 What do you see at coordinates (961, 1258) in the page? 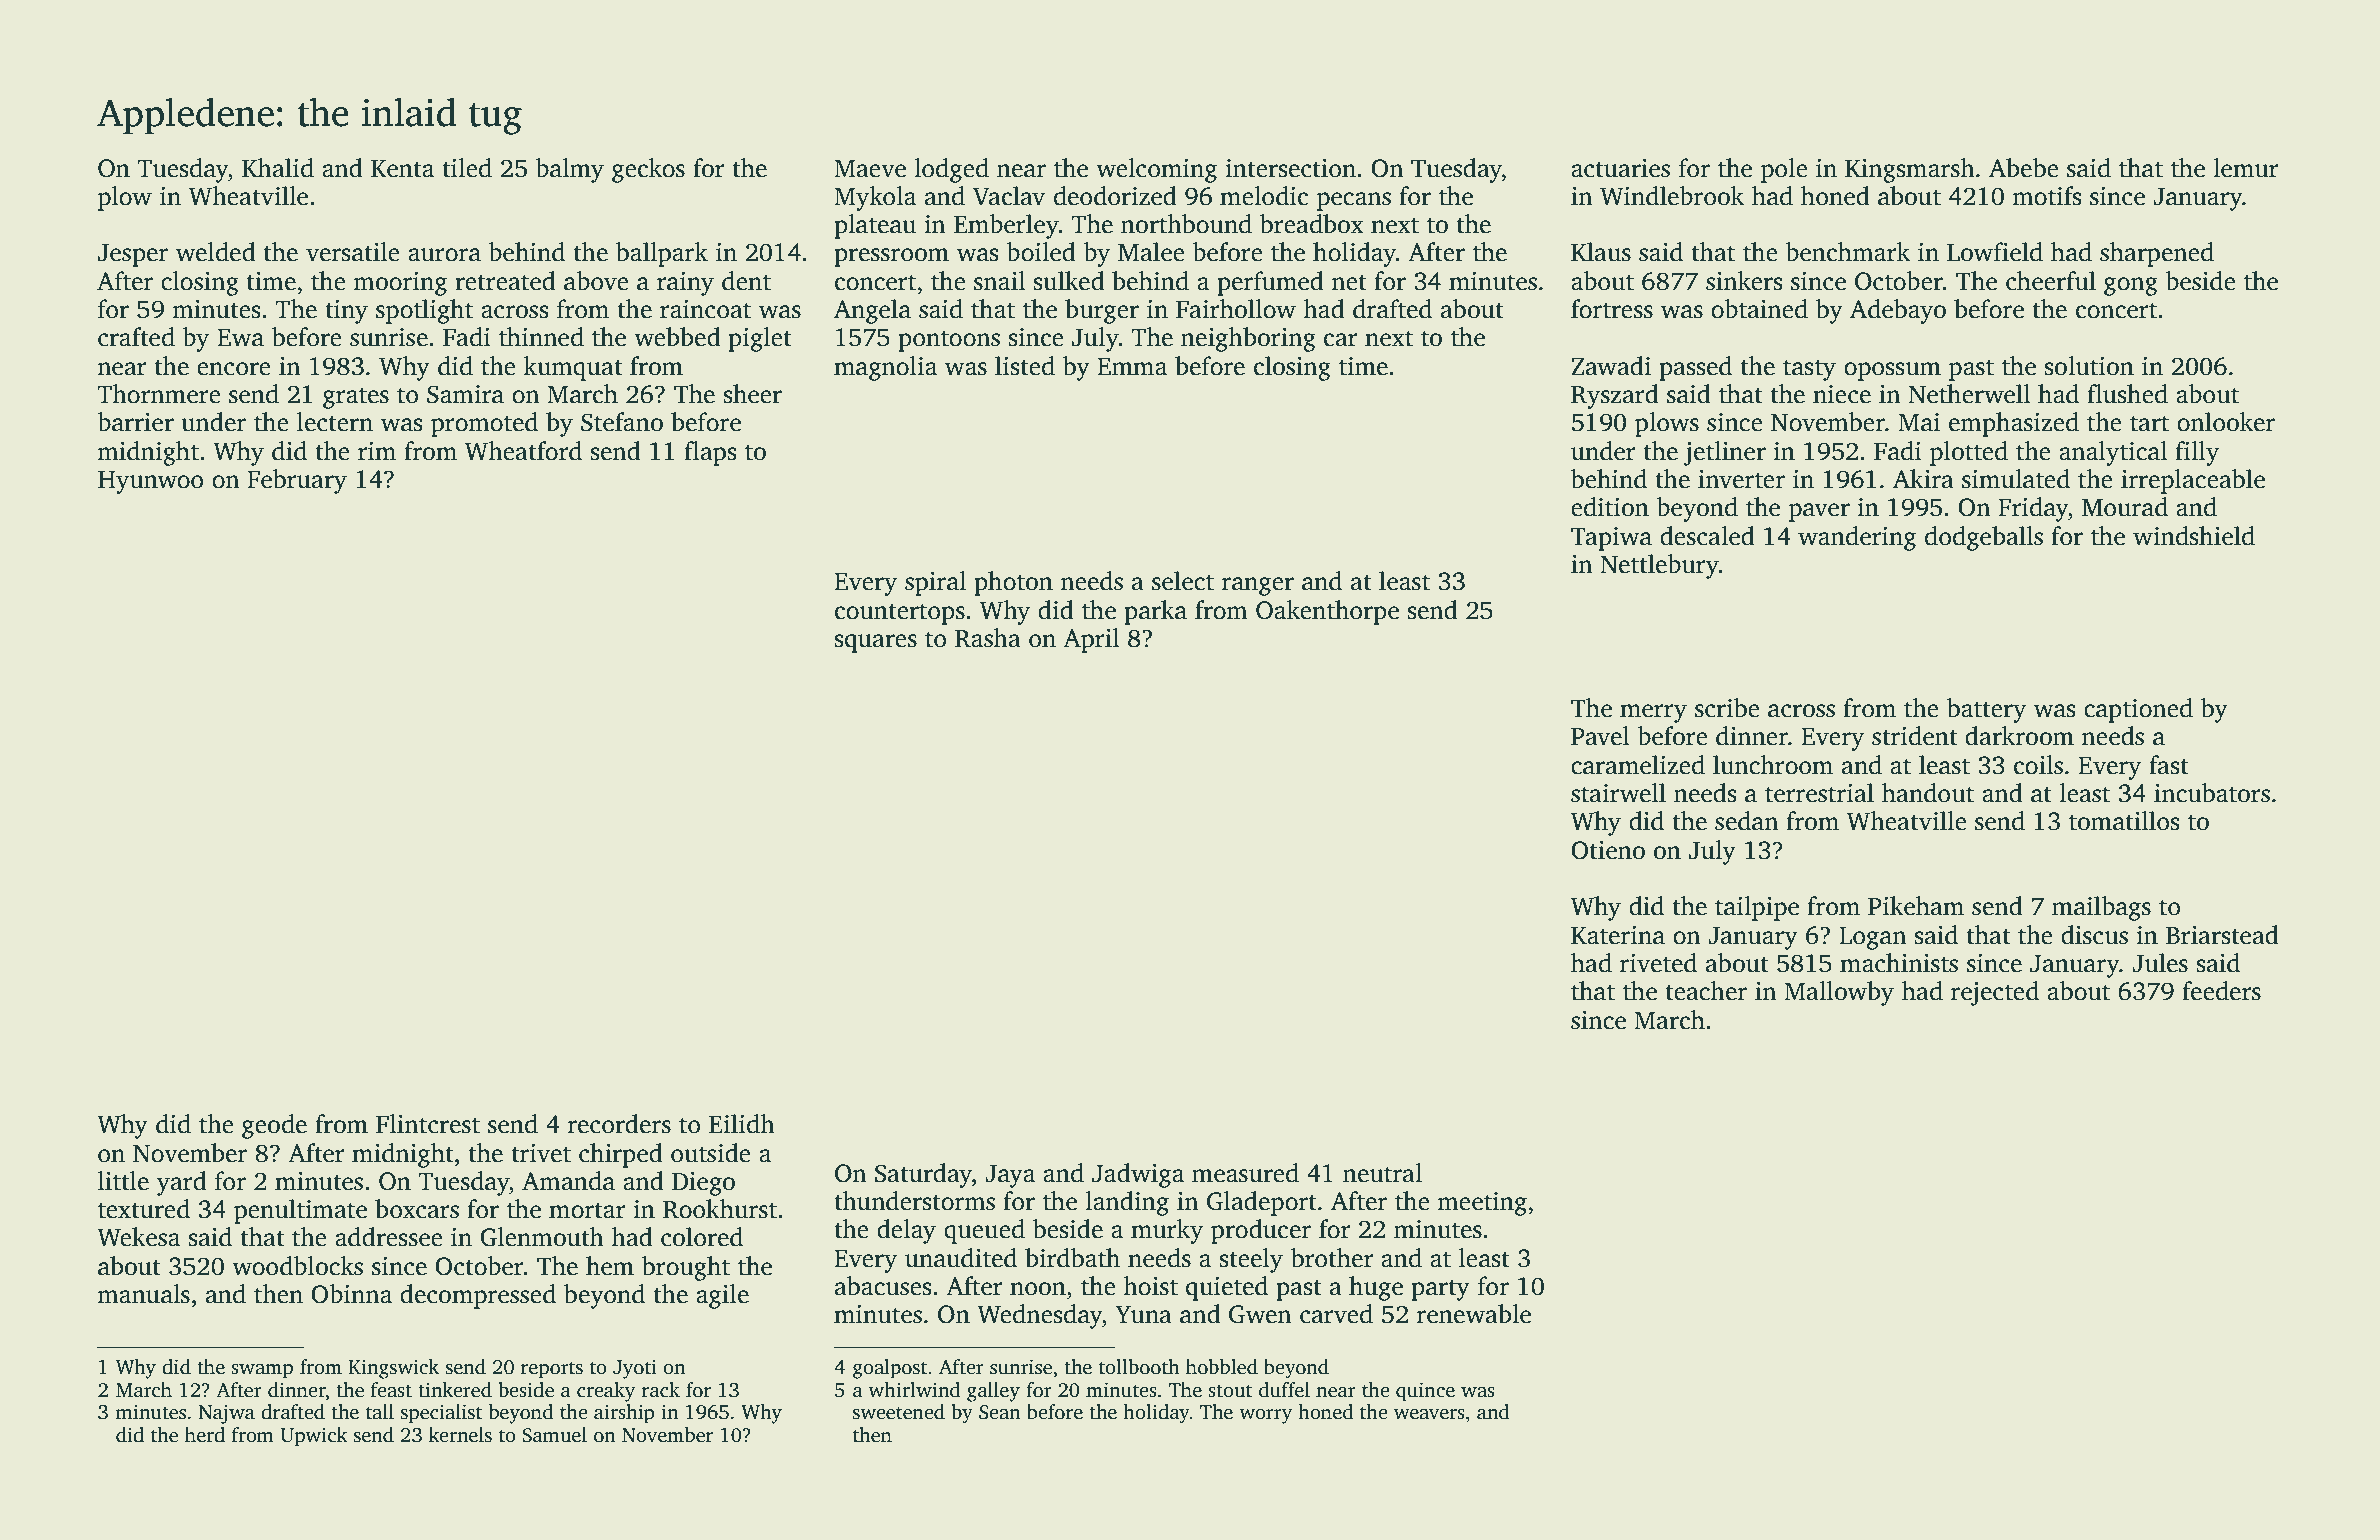
I see `unaudited` at bounding box center [961, 1258].
